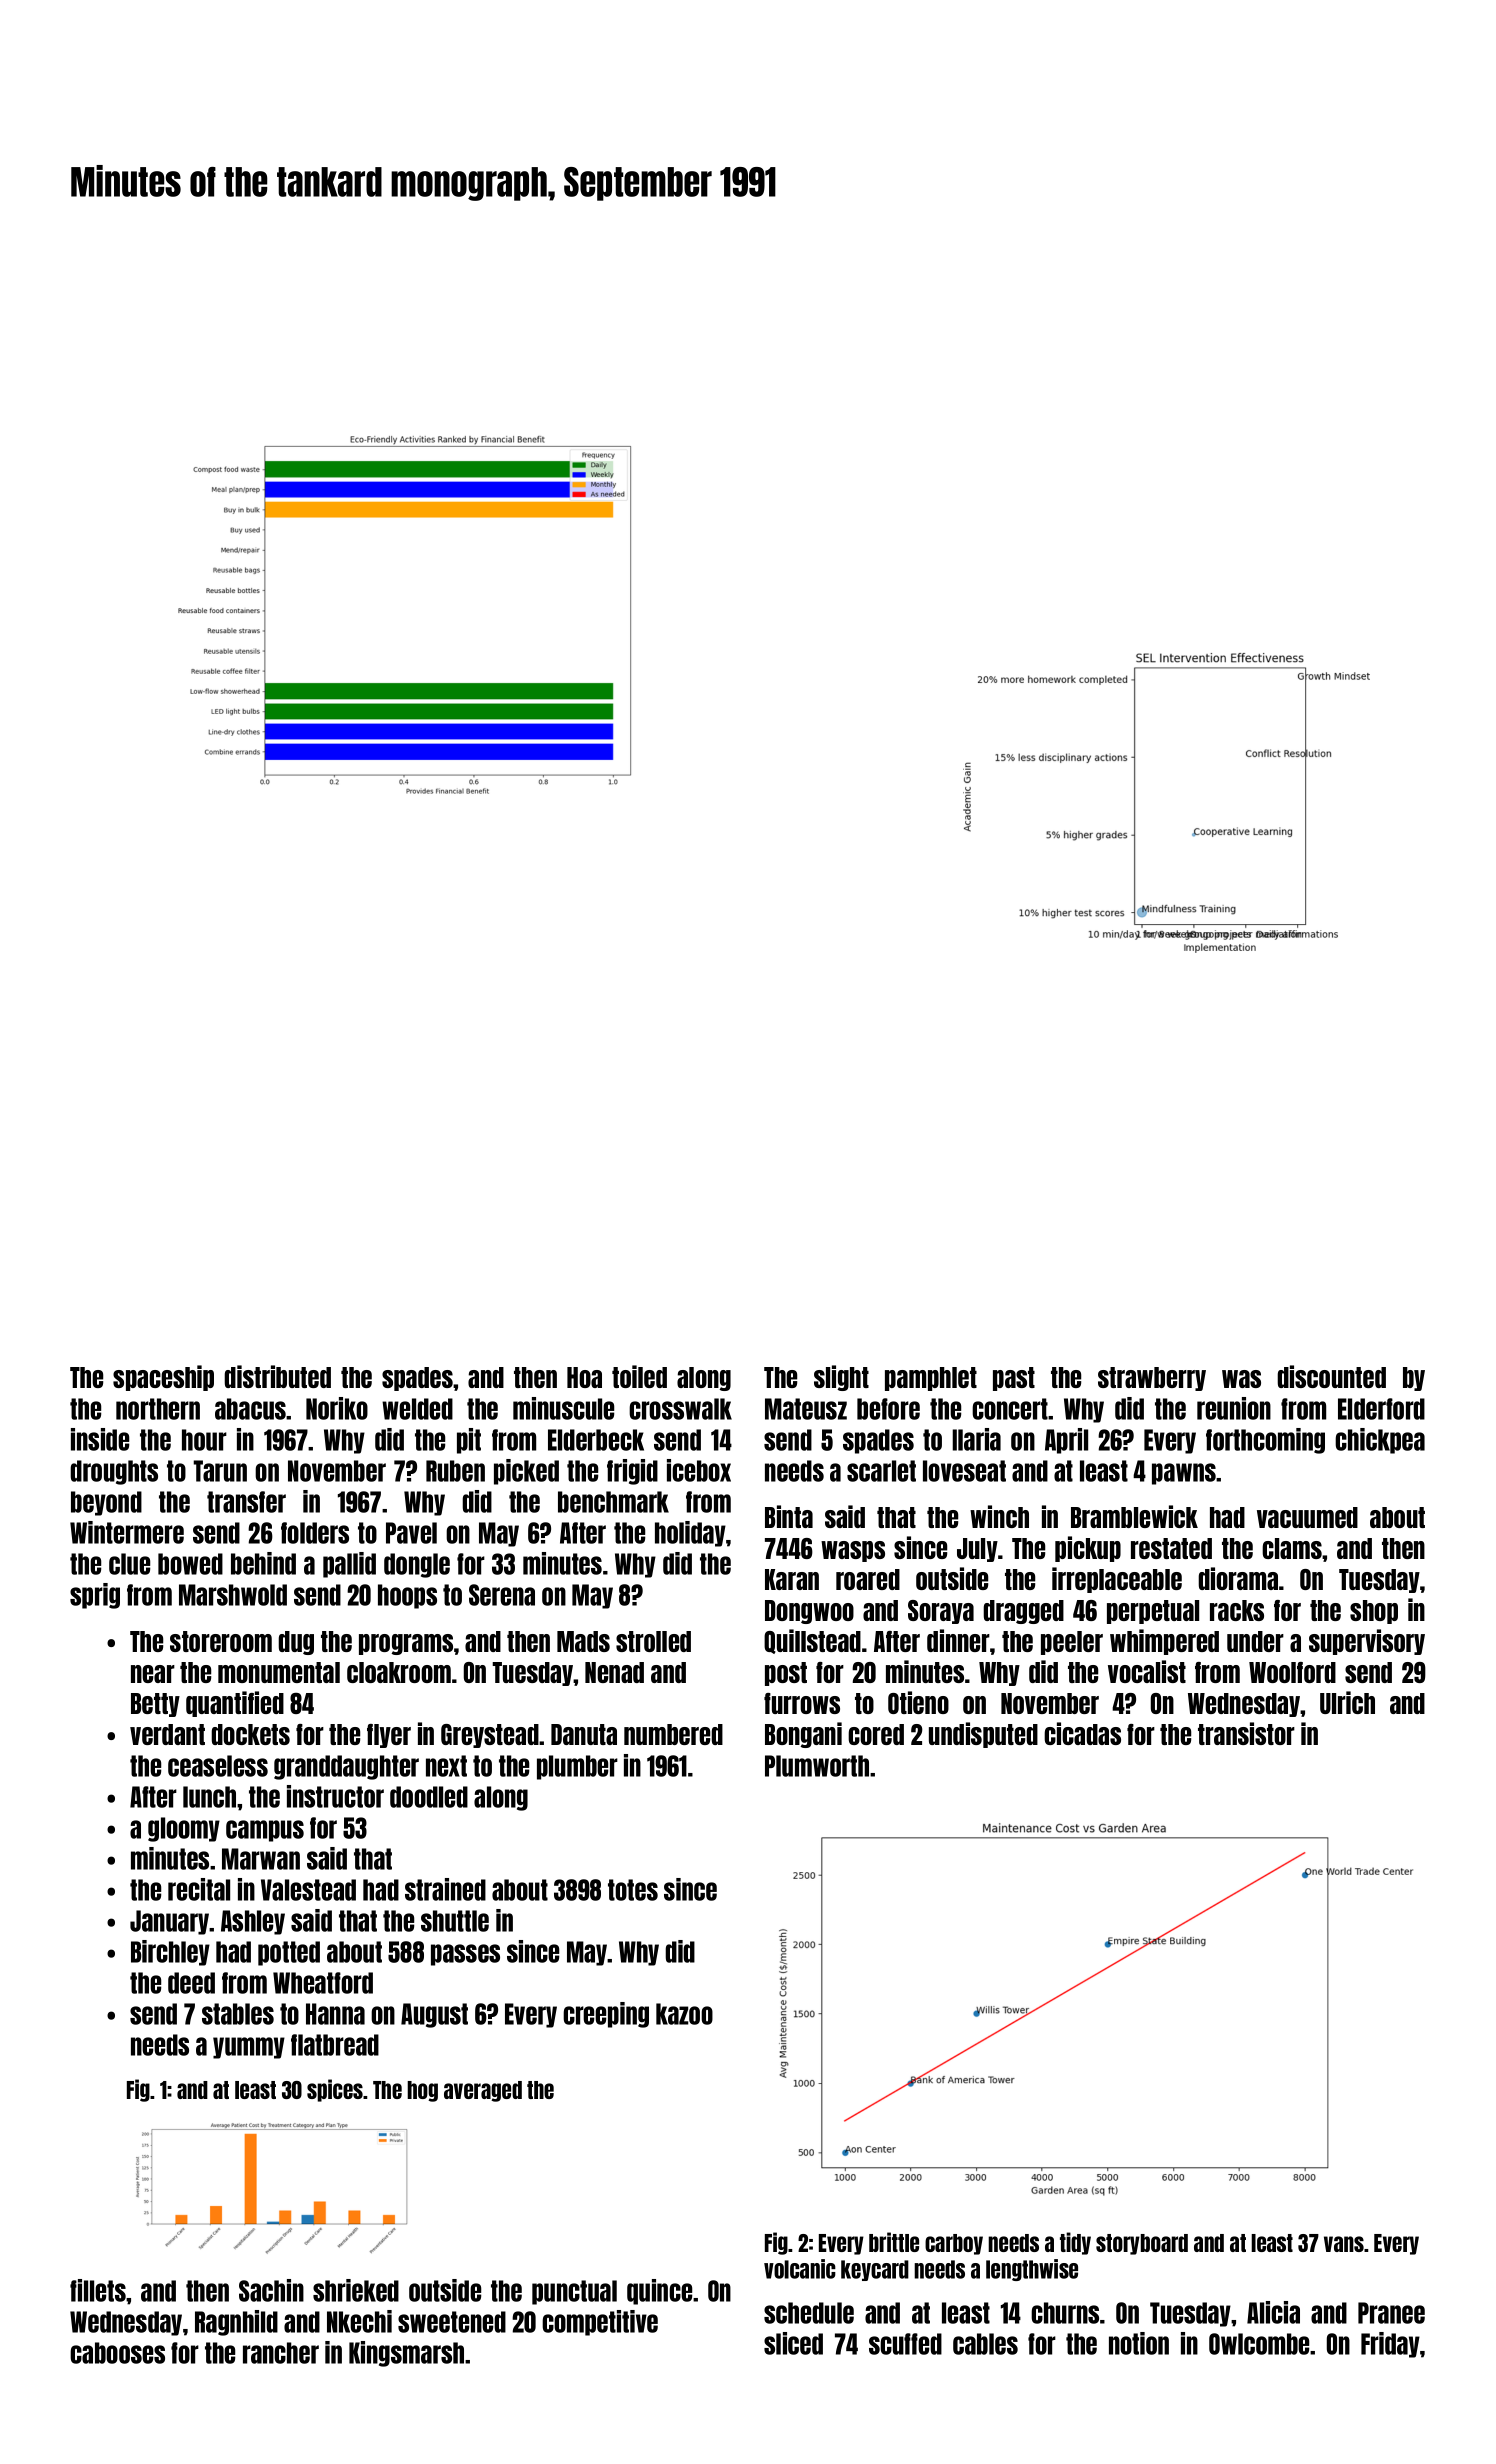 The height and width of the screenshot is (2464, 1496). What do you see at coordinates (684, 2014) in the screenshot?
I see `kazoo` at bounding box center [684, 2014].
